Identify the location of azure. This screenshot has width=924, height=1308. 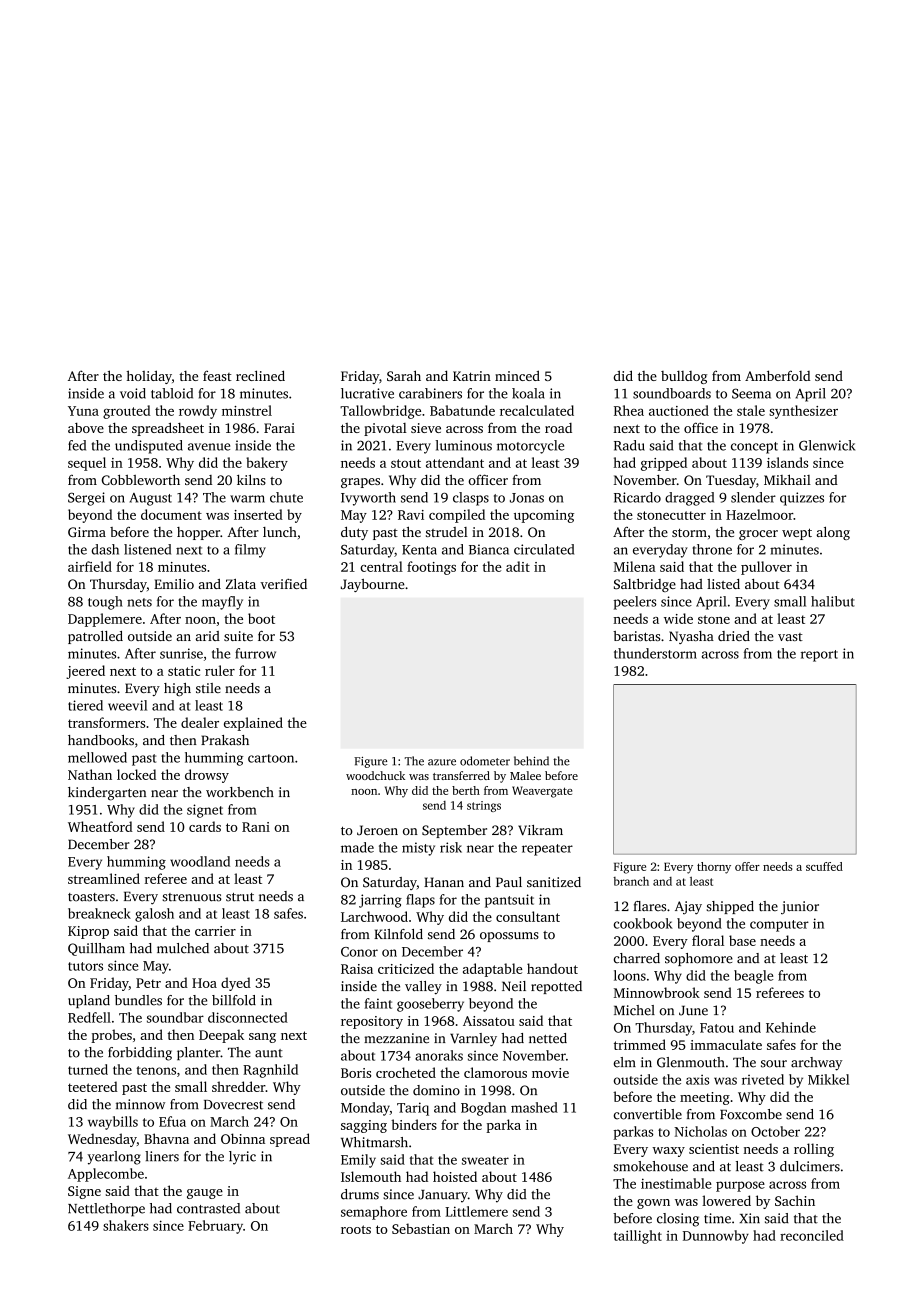
(442, 762).
